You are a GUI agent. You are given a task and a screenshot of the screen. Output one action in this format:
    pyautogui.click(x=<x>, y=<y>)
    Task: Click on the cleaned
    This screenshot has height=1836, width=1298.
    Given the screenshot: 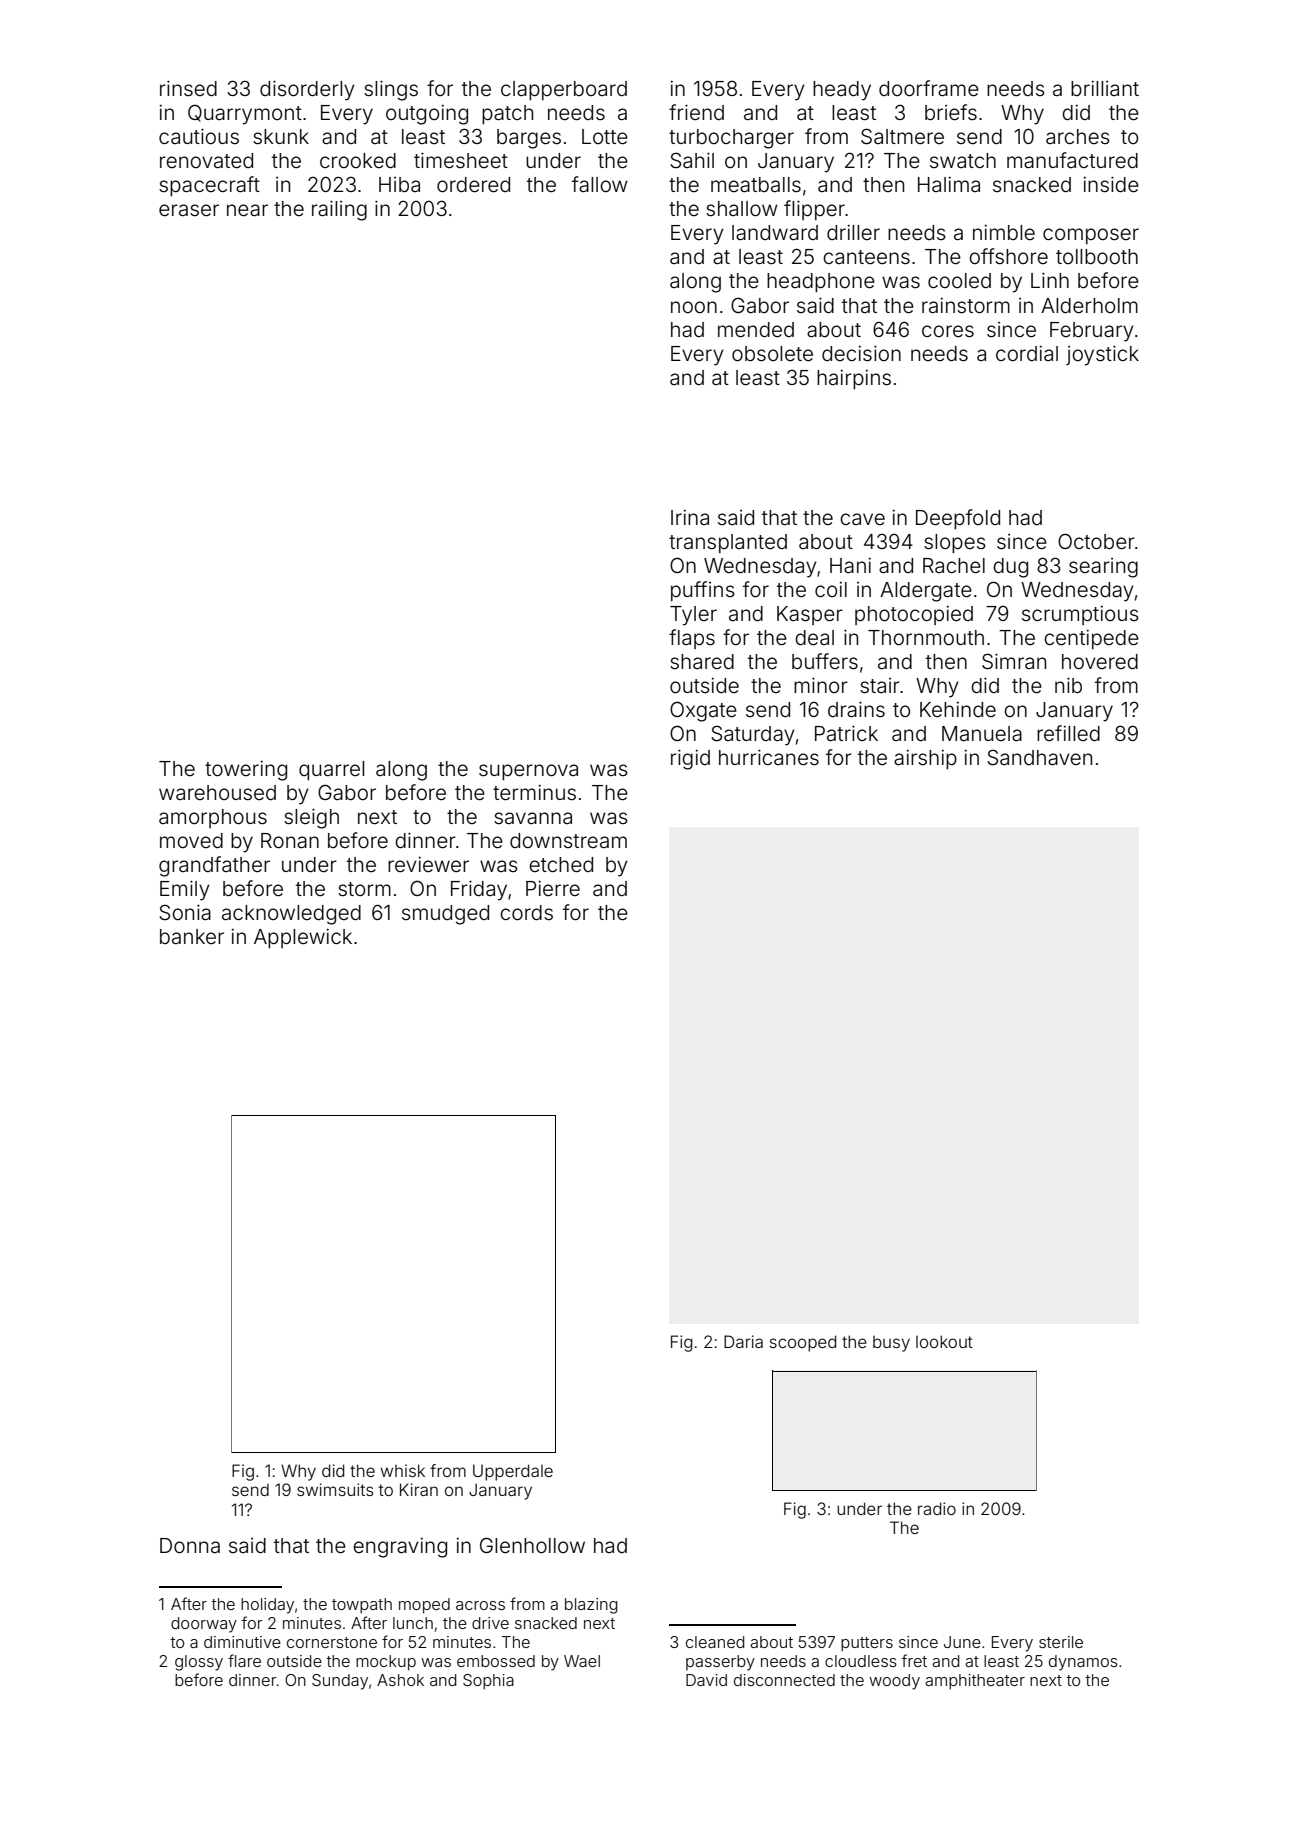 What is the action you would take?
    pyautogui.click(x=715, y=1642)
